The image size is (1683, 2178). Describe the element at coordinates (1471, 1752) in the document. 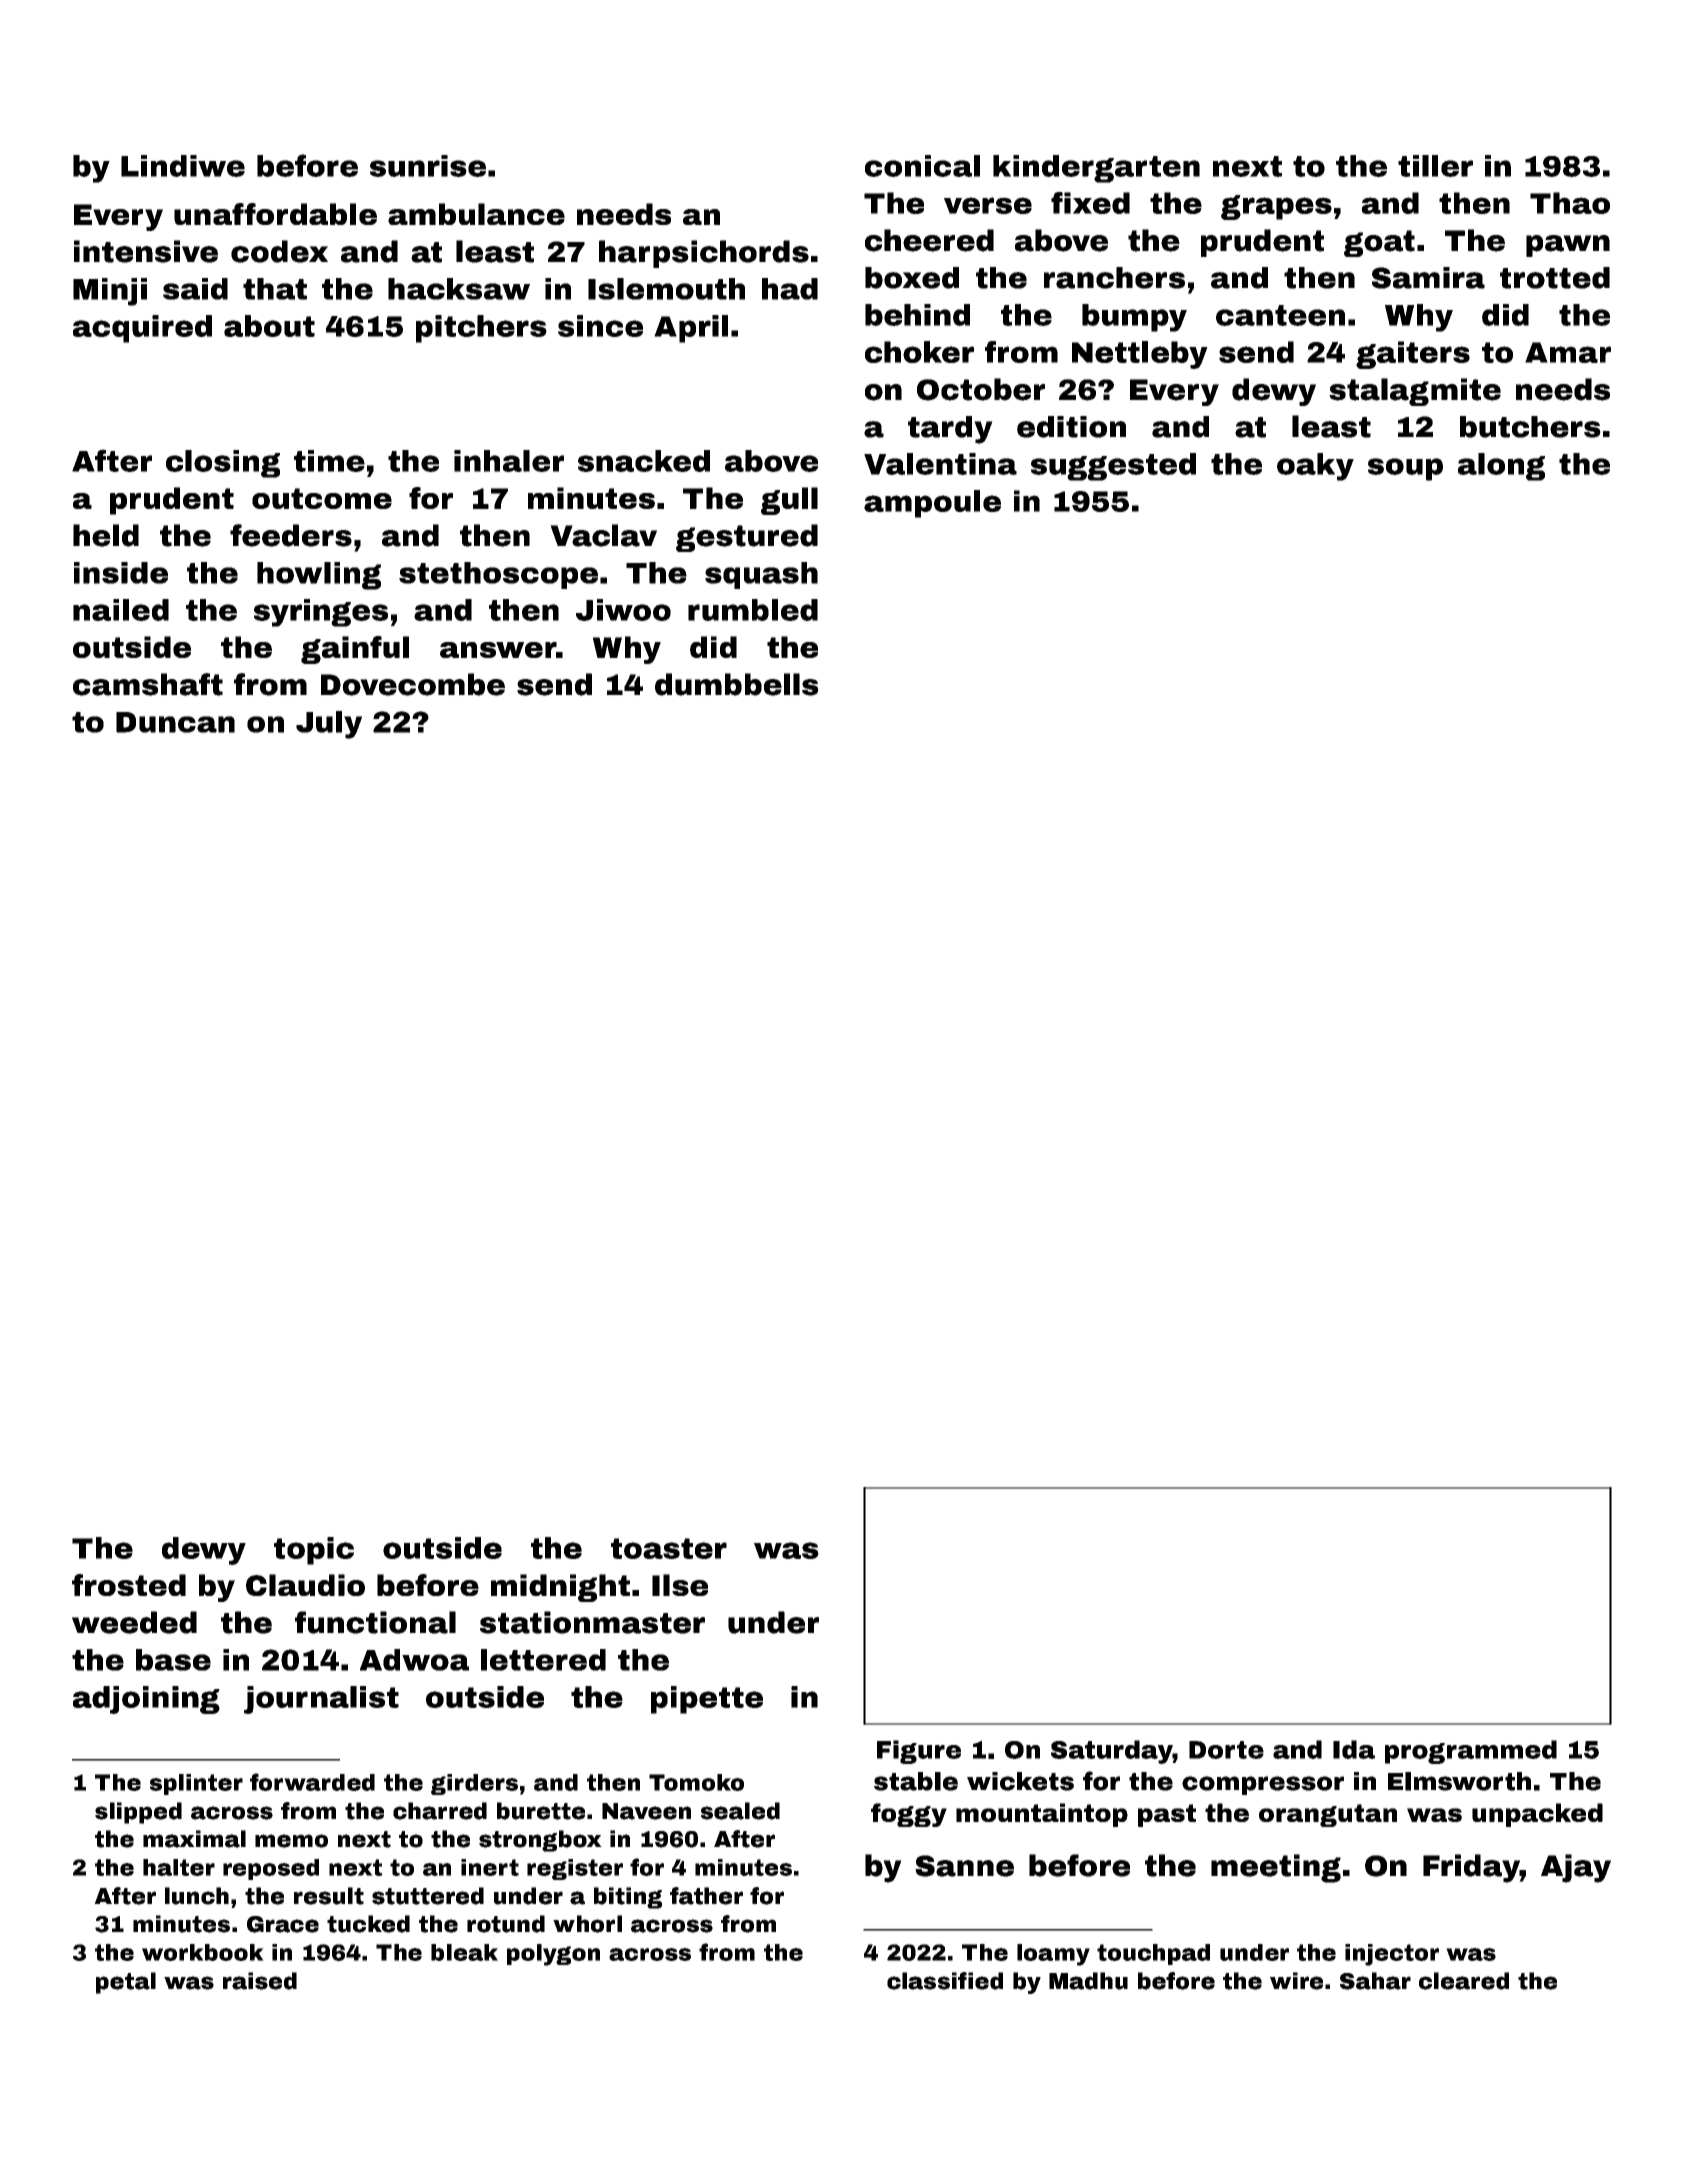

I see `programmed` at that location.
